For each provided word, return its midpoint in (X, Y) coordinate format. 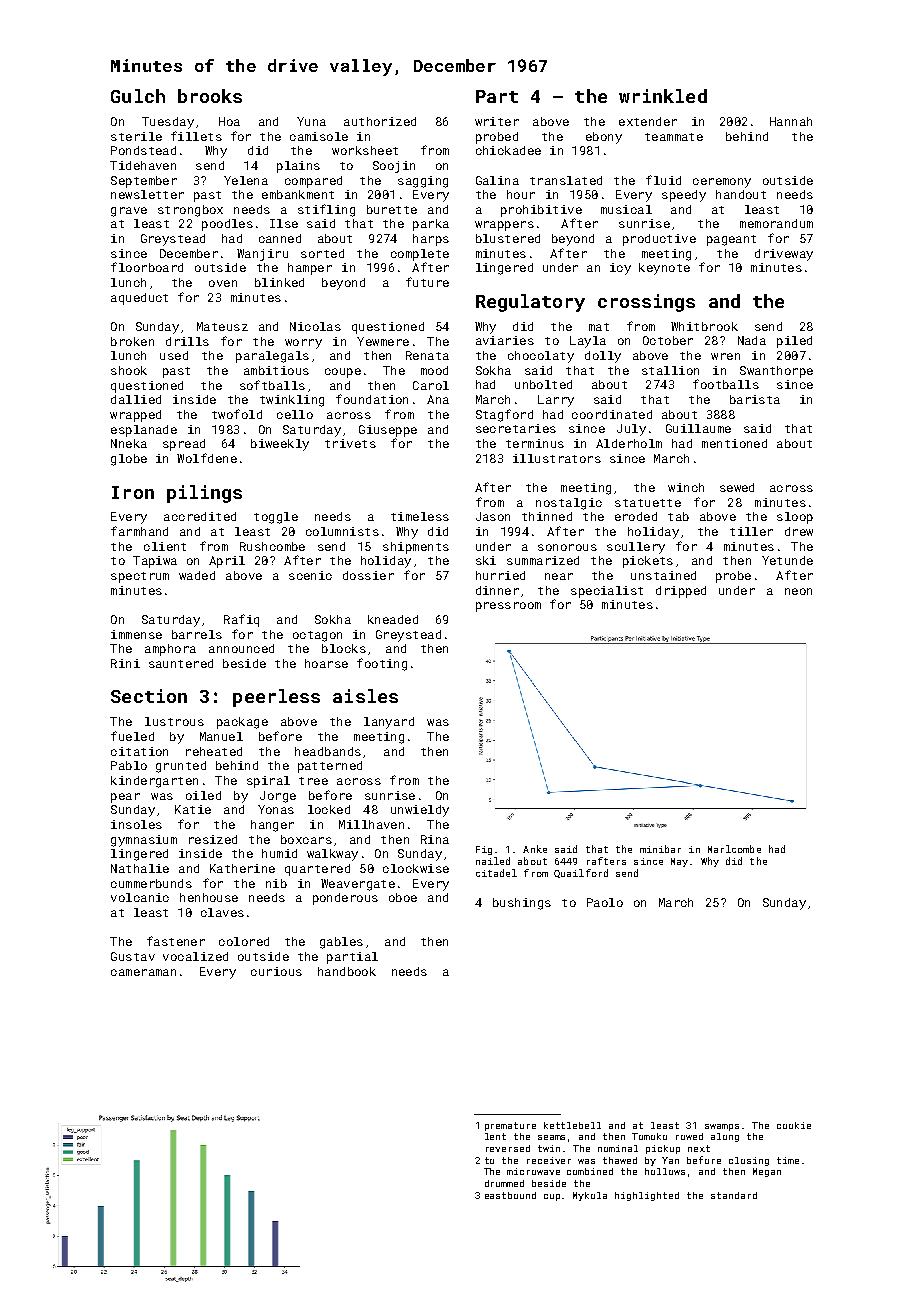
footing (382, 664)
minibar (660, 849)
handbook (347, 971)
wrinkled (663, 96)
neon (798, 591)
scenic (310, 575)
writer (497, 121)
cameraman (143, 972)
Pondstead (143, 150)
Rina (435, 839)
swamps (722, 1127)
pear (125, 798)
